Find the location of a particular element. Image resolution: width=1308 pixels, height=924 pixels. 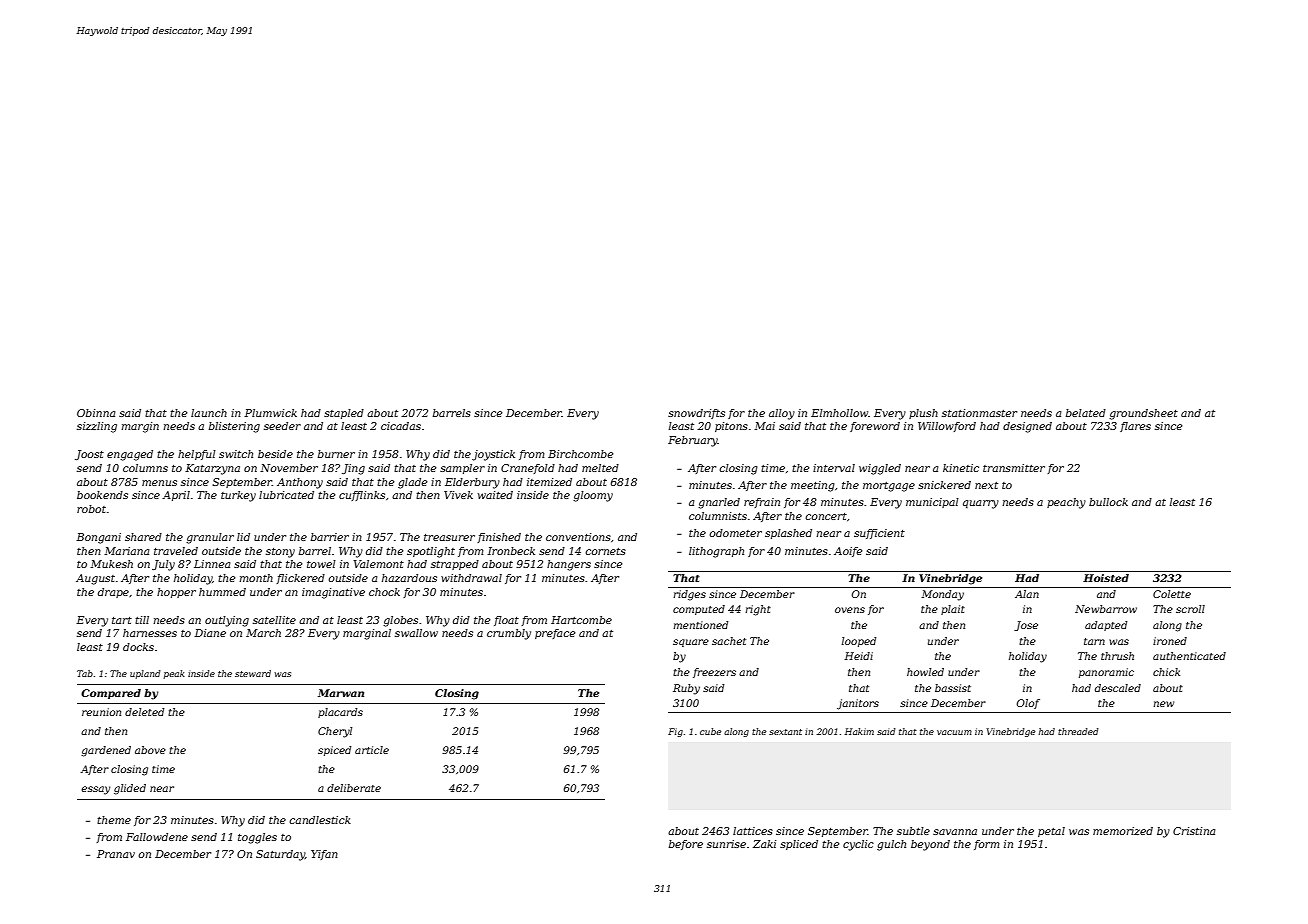

form is located at coordinates (987, 845).
